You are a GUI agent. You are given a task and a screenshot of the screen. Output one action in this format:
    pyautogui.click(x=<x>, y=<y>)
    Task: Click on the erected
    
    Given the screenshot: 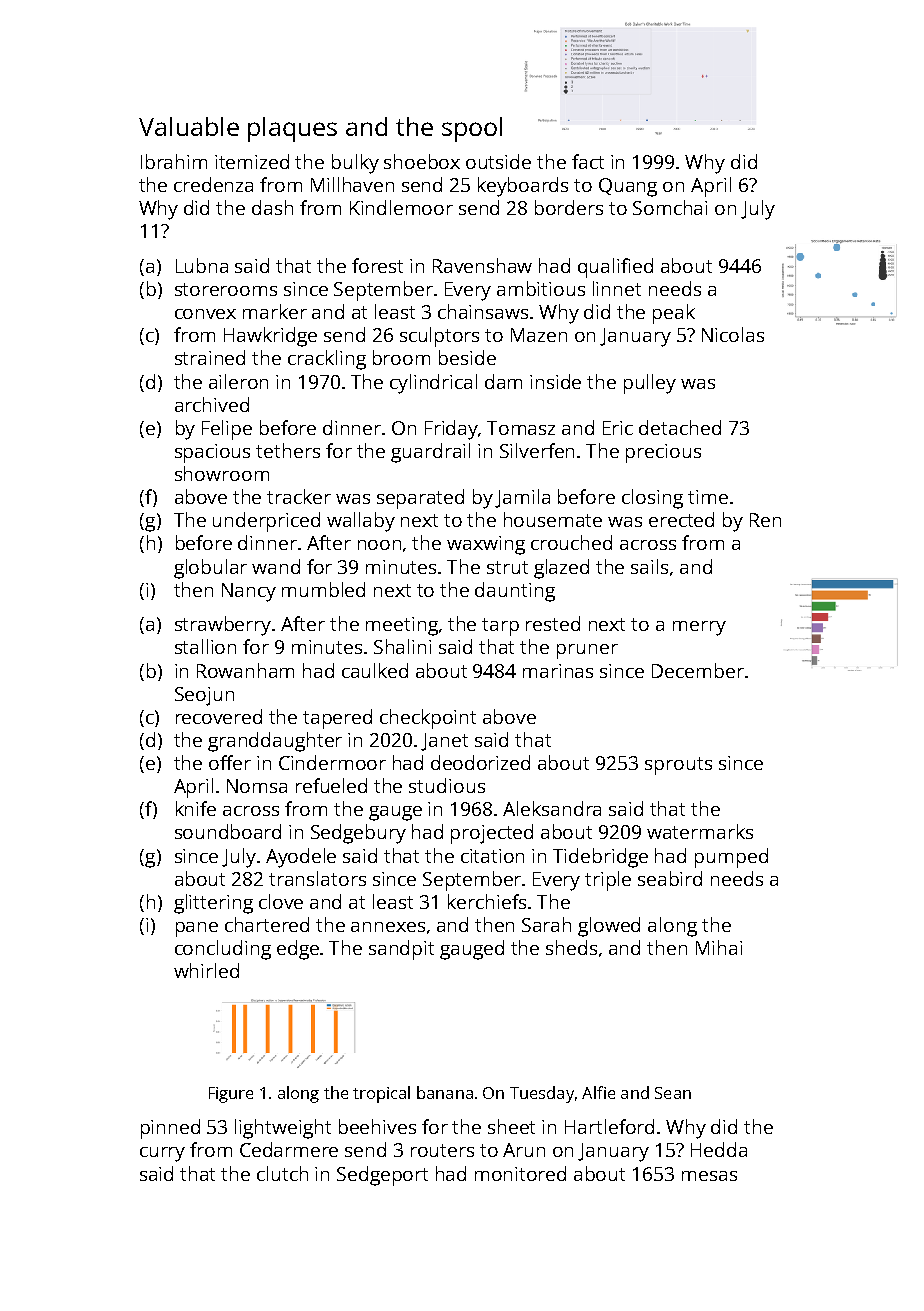 What is the action you would take?
    pyautogui.click(x=681, y=519)
